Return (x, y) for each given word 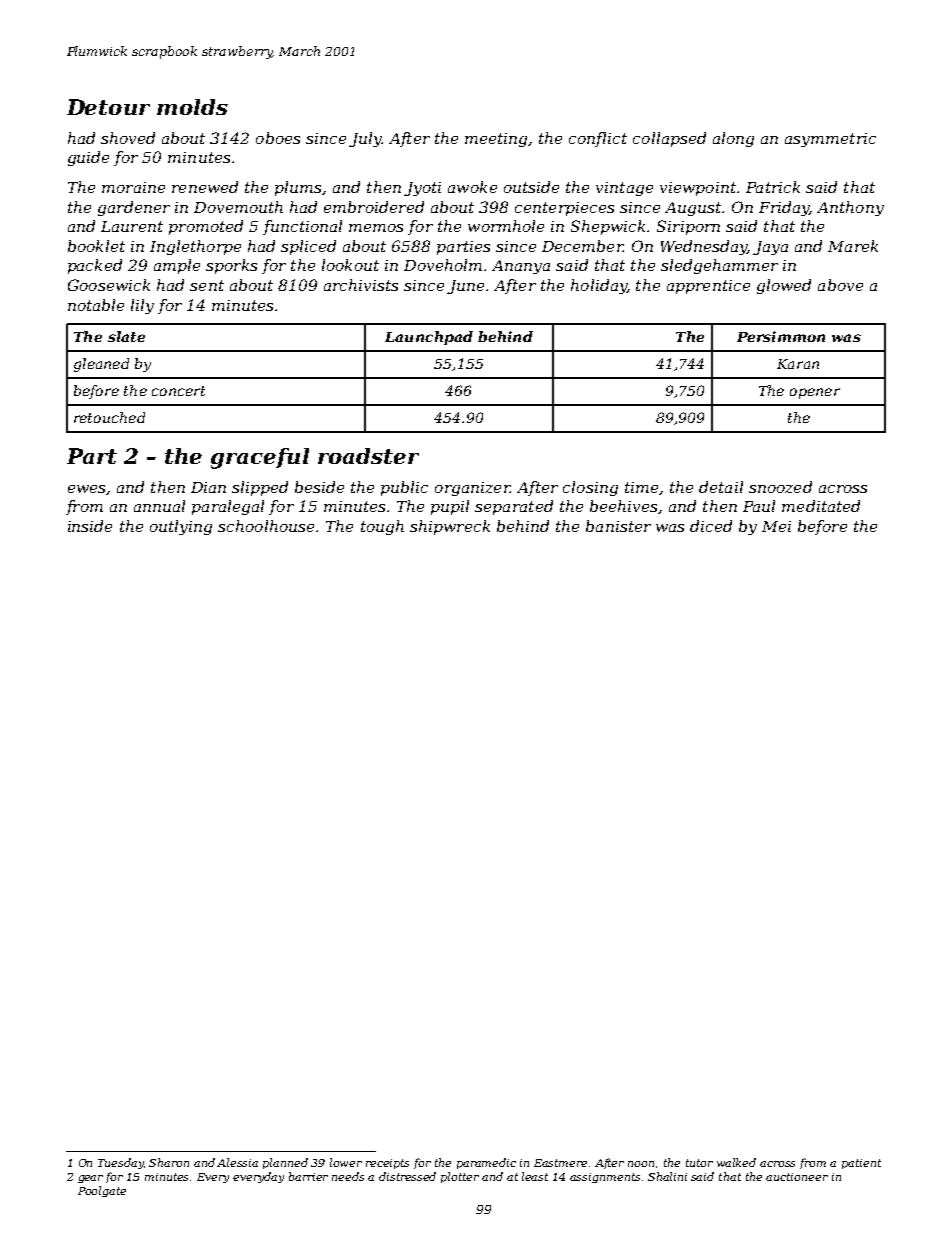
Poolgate (102, 1191)
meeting (497, 140)
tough (382, 527)
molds (192, 107)
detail (721, 487)
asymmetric (830, 140)
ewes (86, 489)
